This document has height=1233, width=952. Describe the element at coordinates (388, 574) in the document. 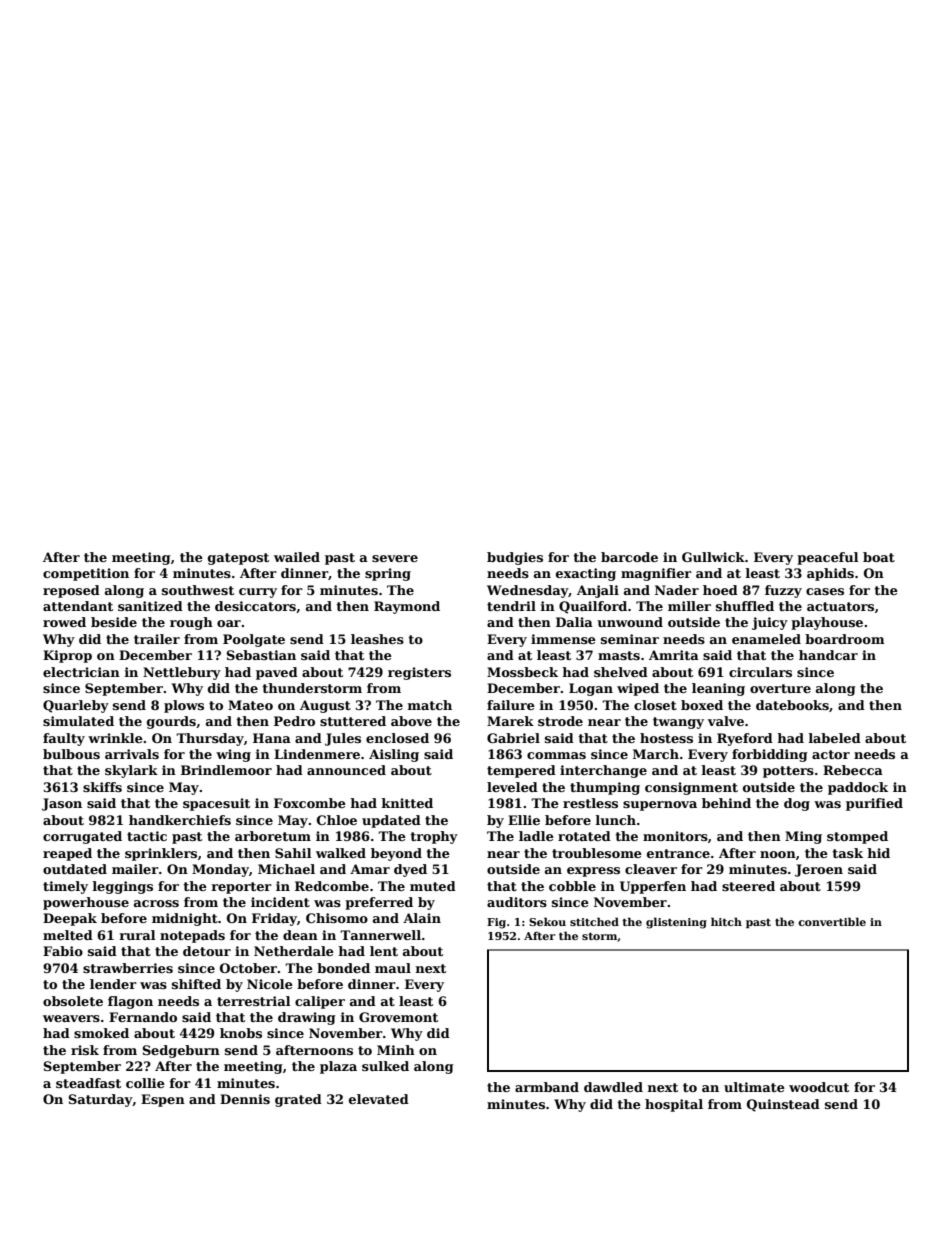

I see `spring` at that location.
